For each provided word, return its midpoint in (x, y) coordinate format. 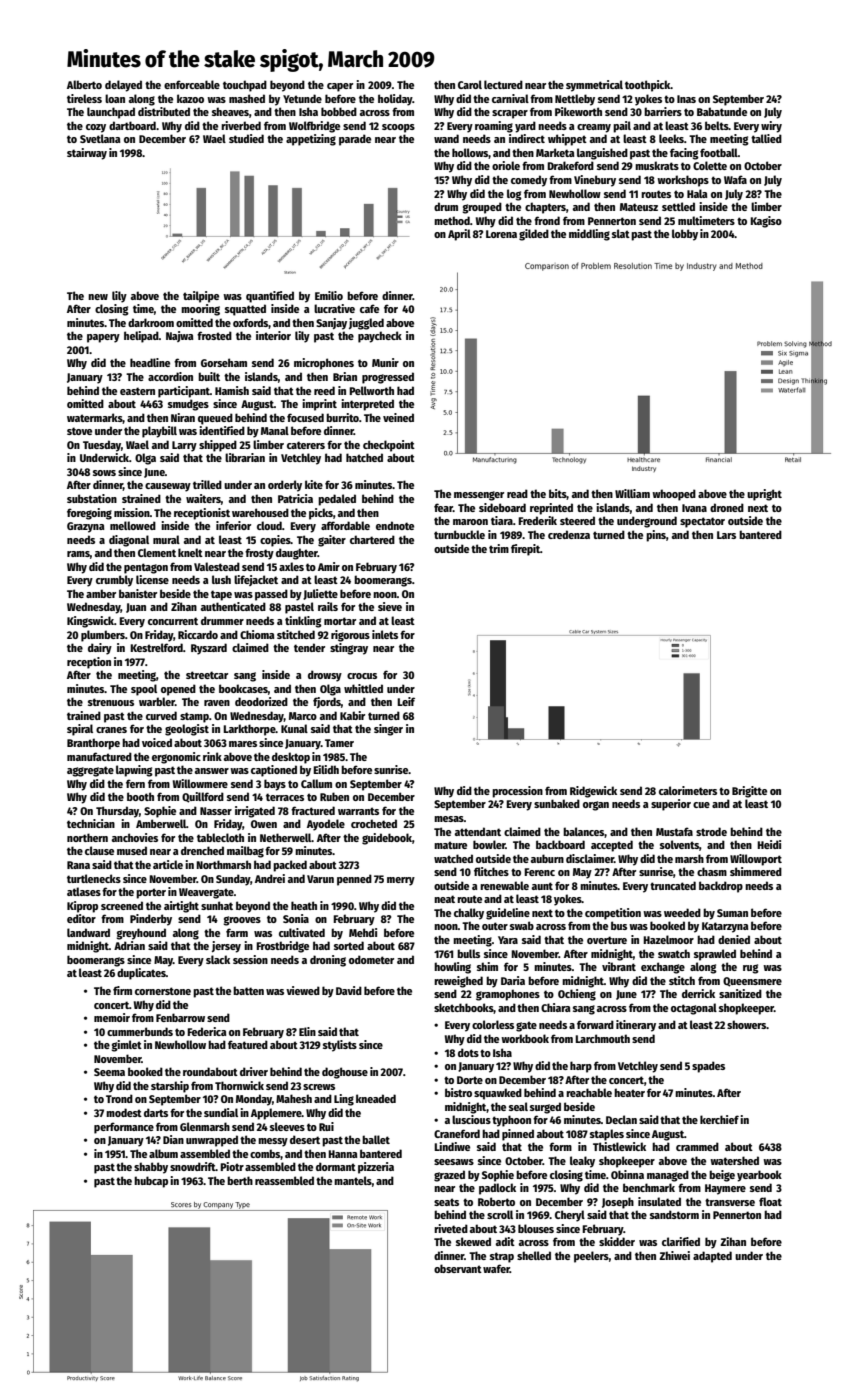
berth (240, 1180)
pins (656, 536)
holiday (395, 100)
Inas (686, 99)
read (517, 493)
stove (79, 431)
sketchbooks (464, 1008)
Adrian (129, 945)
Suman (732, 913)
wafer (496, 1268)
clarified (681, 1241)
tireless (84, 98)
